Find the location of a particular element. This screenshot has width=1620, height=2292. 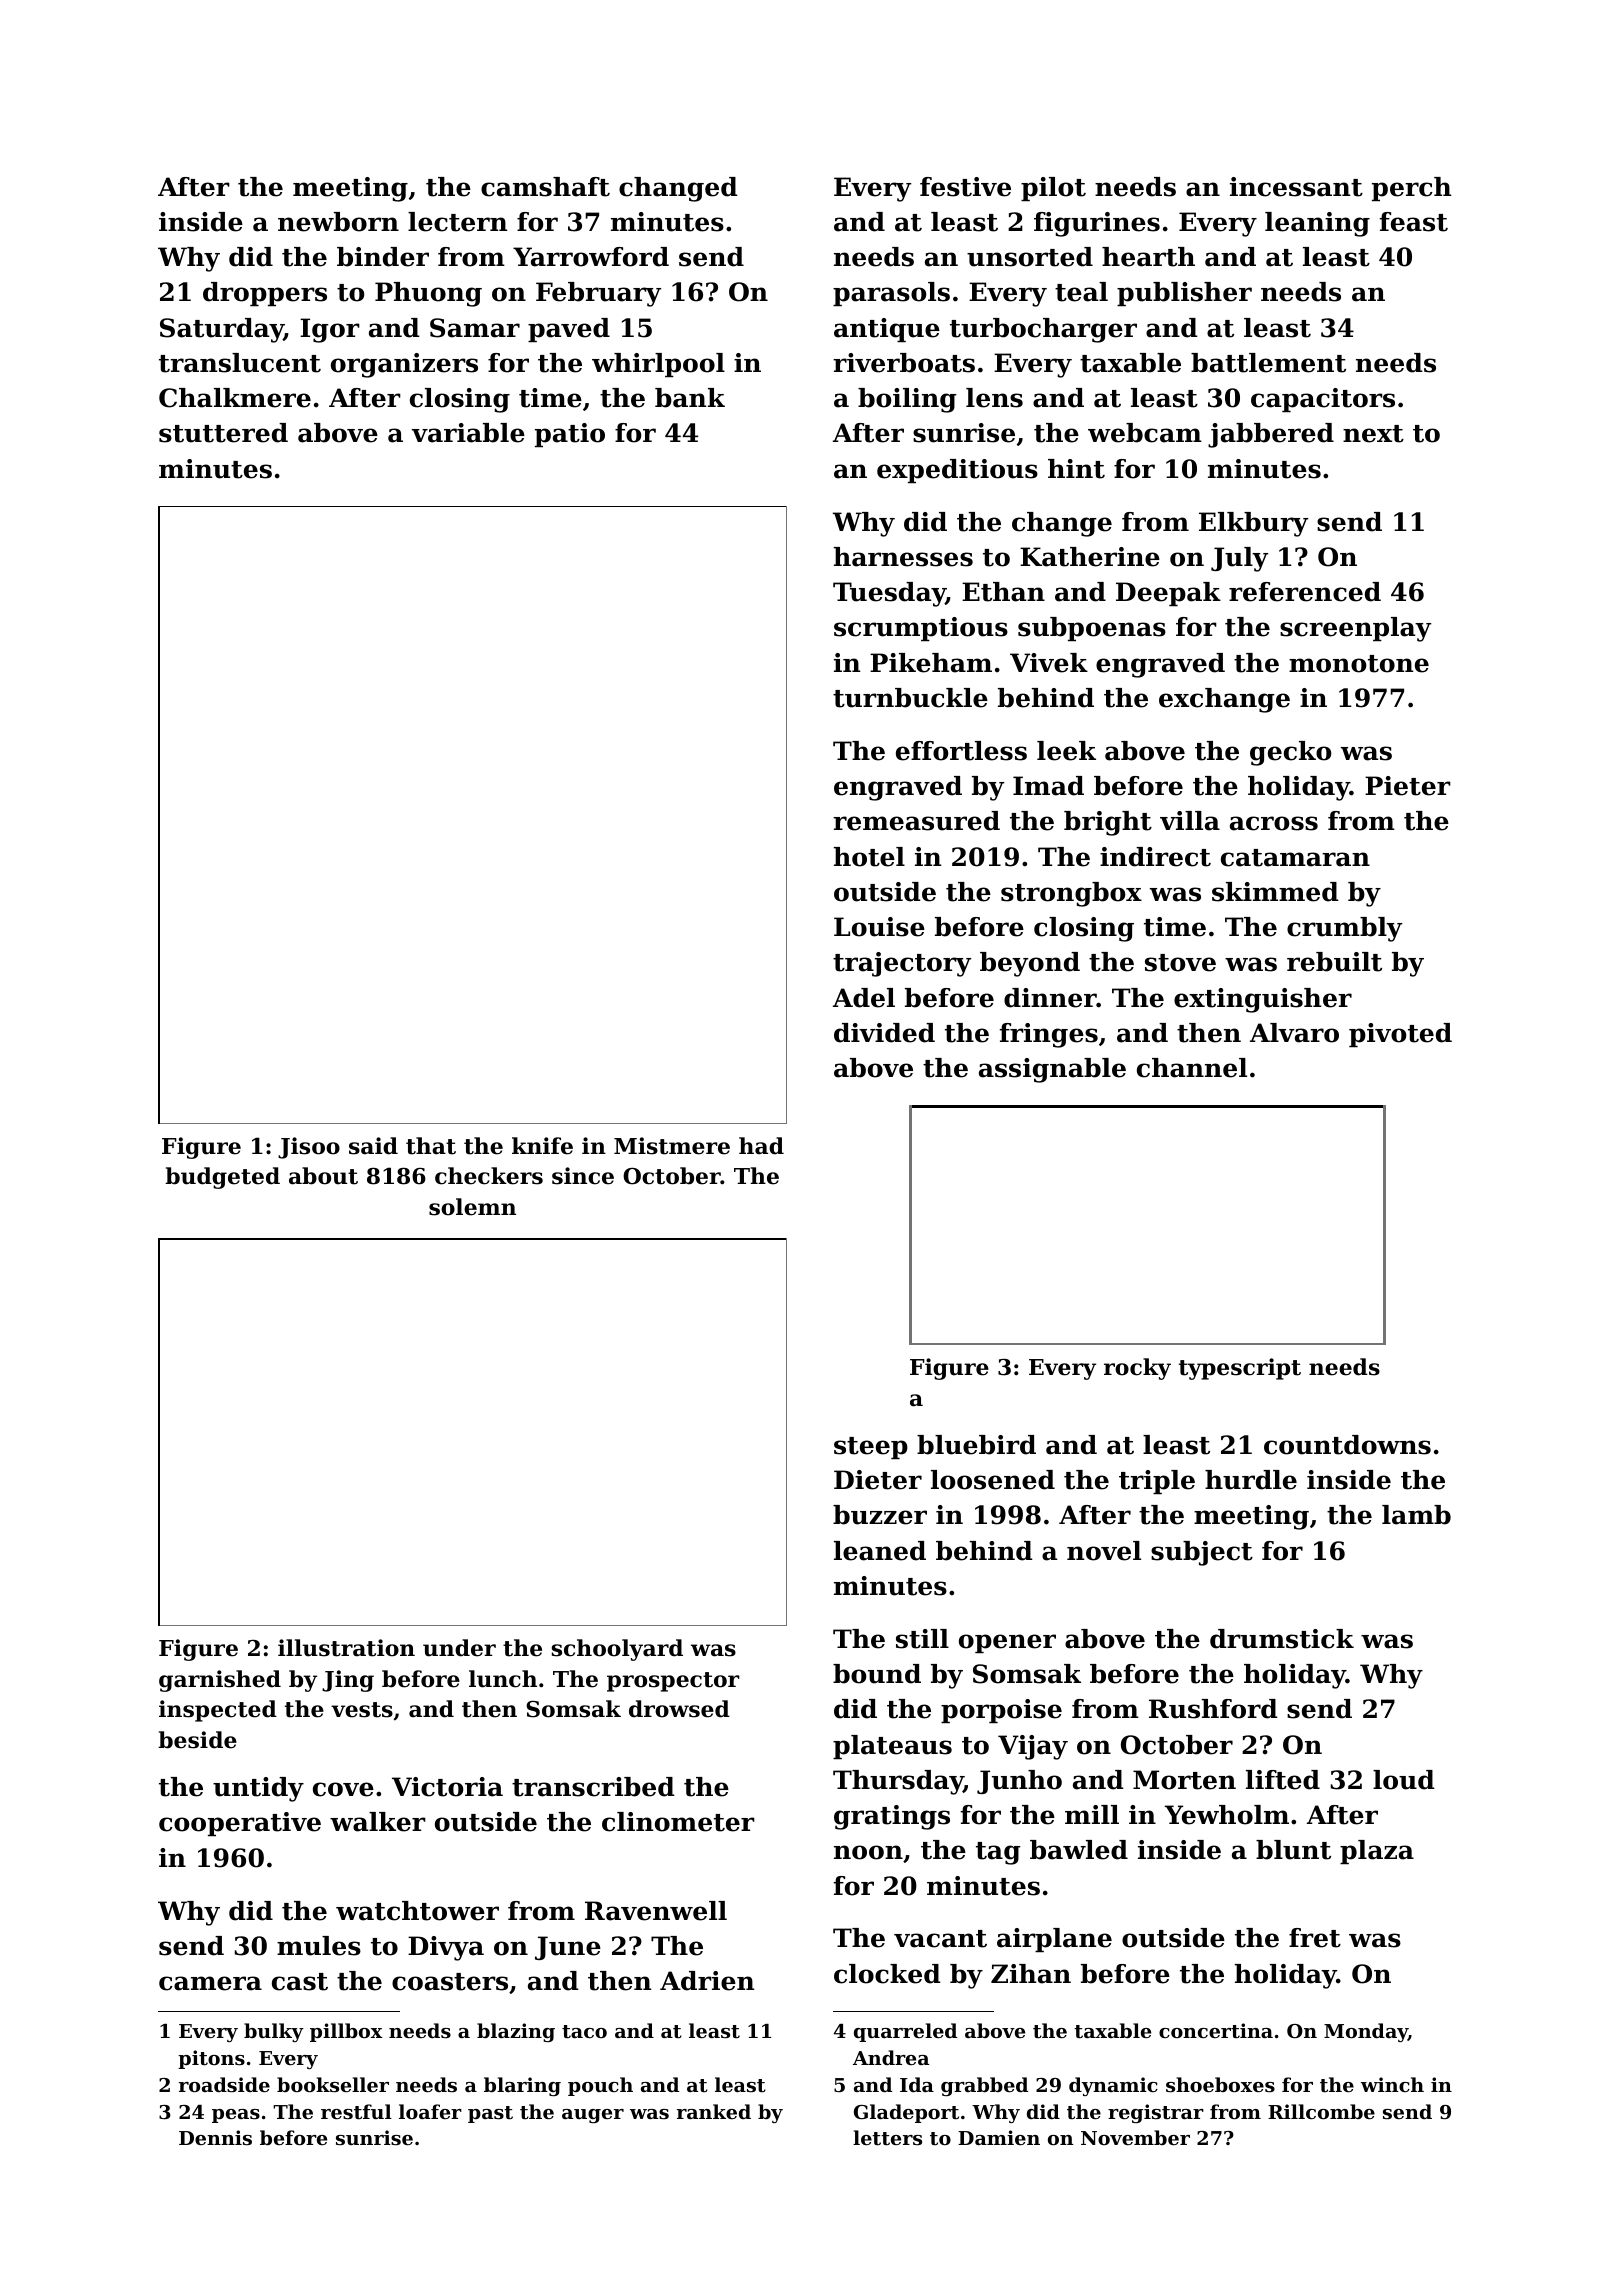

budgeted is located at coordinates (222, 1178).
